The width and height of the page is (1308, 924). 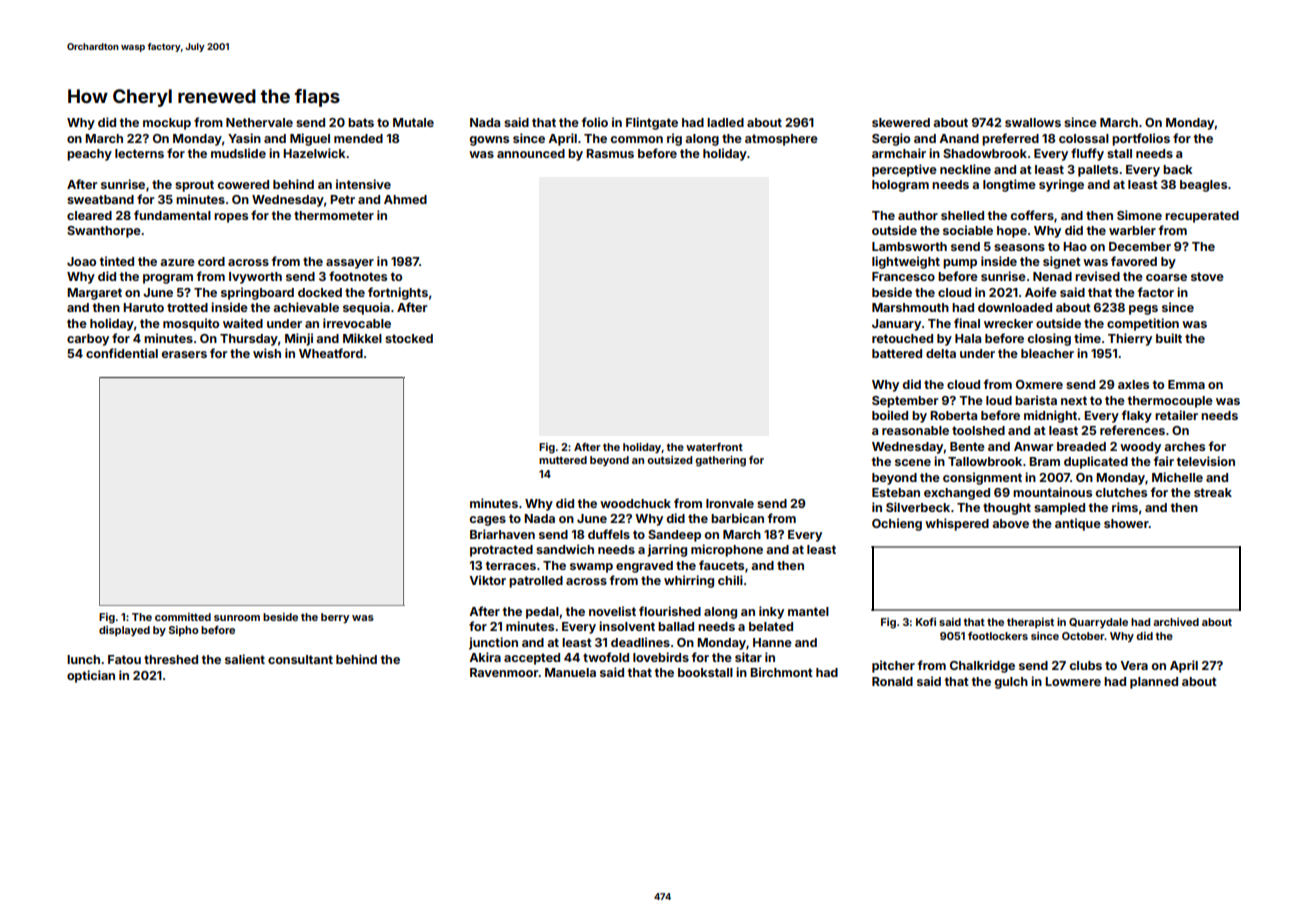 What do you see at coordinates (1178, 169) in the page?
I see `back` at bounding box center [1178, 169].
